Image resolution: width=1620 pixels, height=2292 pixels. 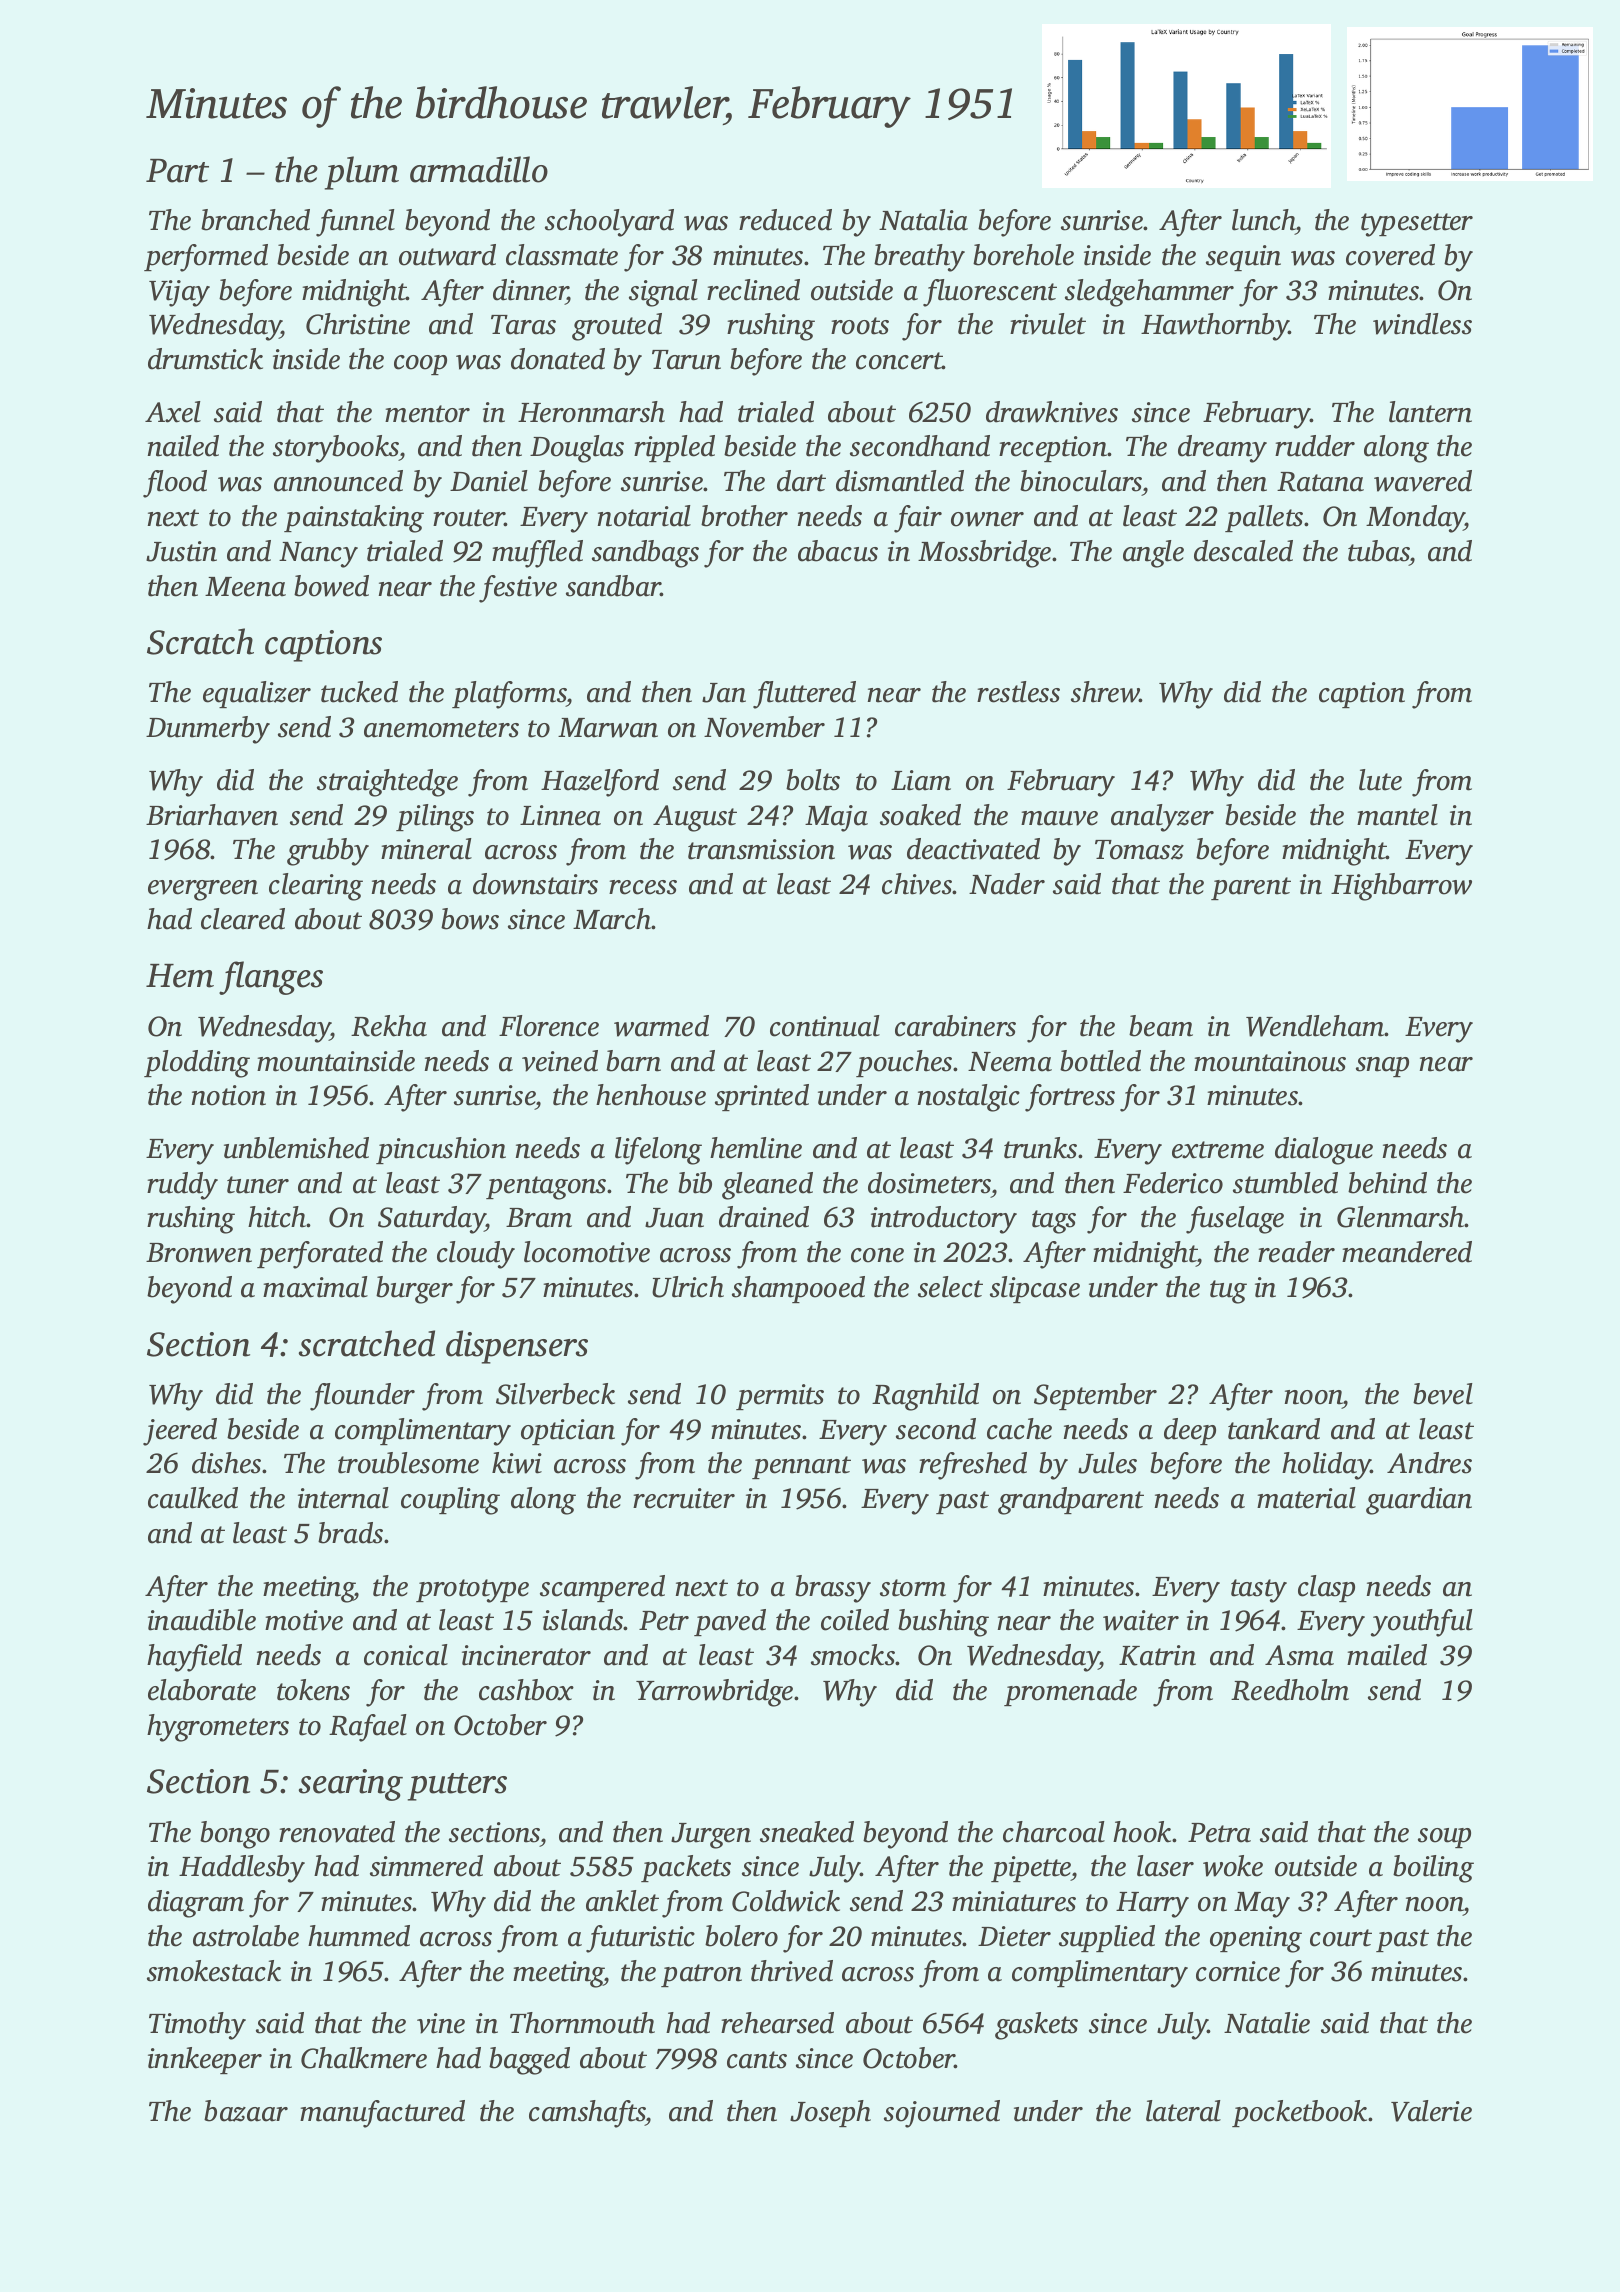 I want to click on deactivated, so click(x=973, y=849).
